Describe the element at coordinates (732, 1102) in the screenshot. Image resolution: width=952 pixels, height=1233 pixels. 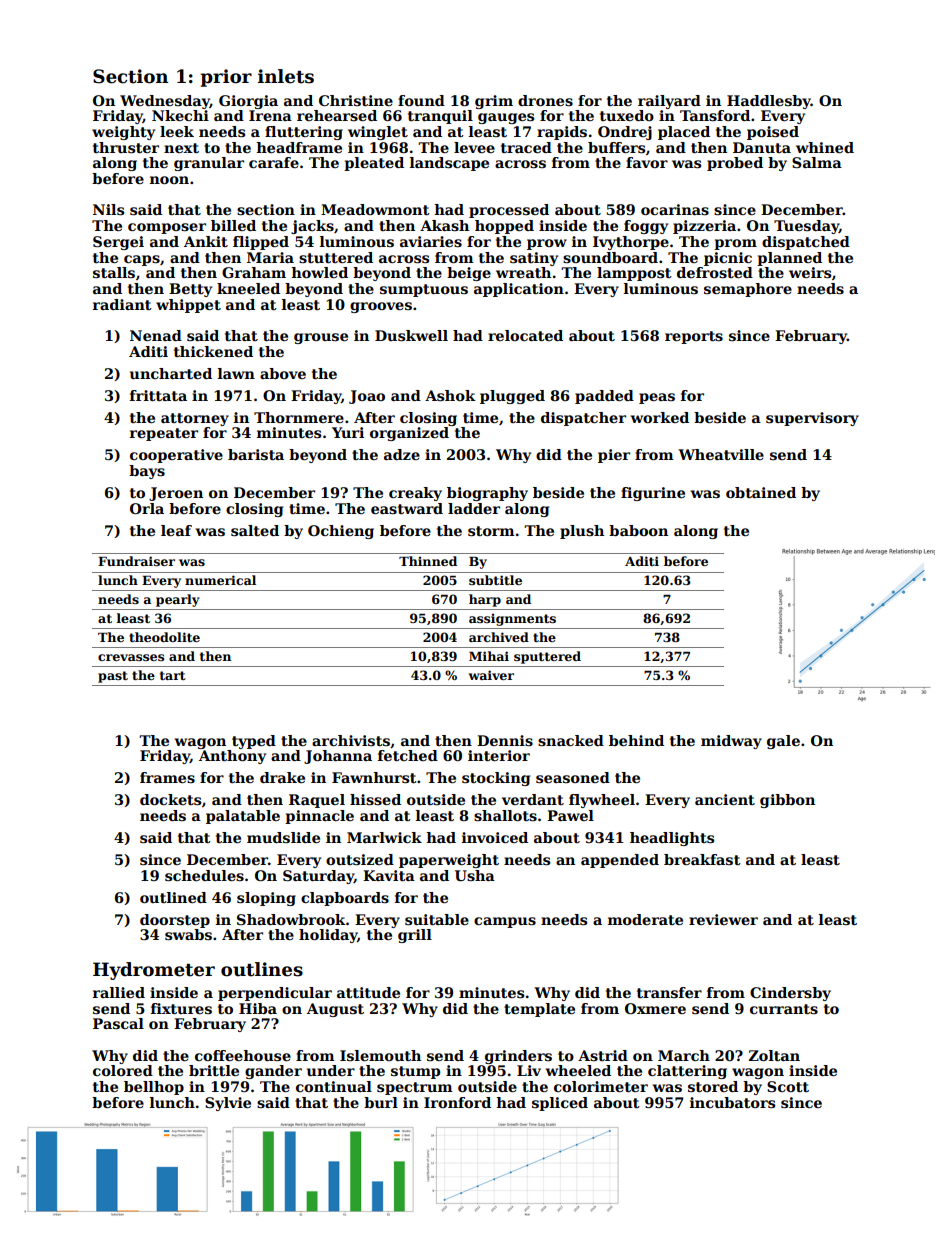
I see `incubators` at that location.
